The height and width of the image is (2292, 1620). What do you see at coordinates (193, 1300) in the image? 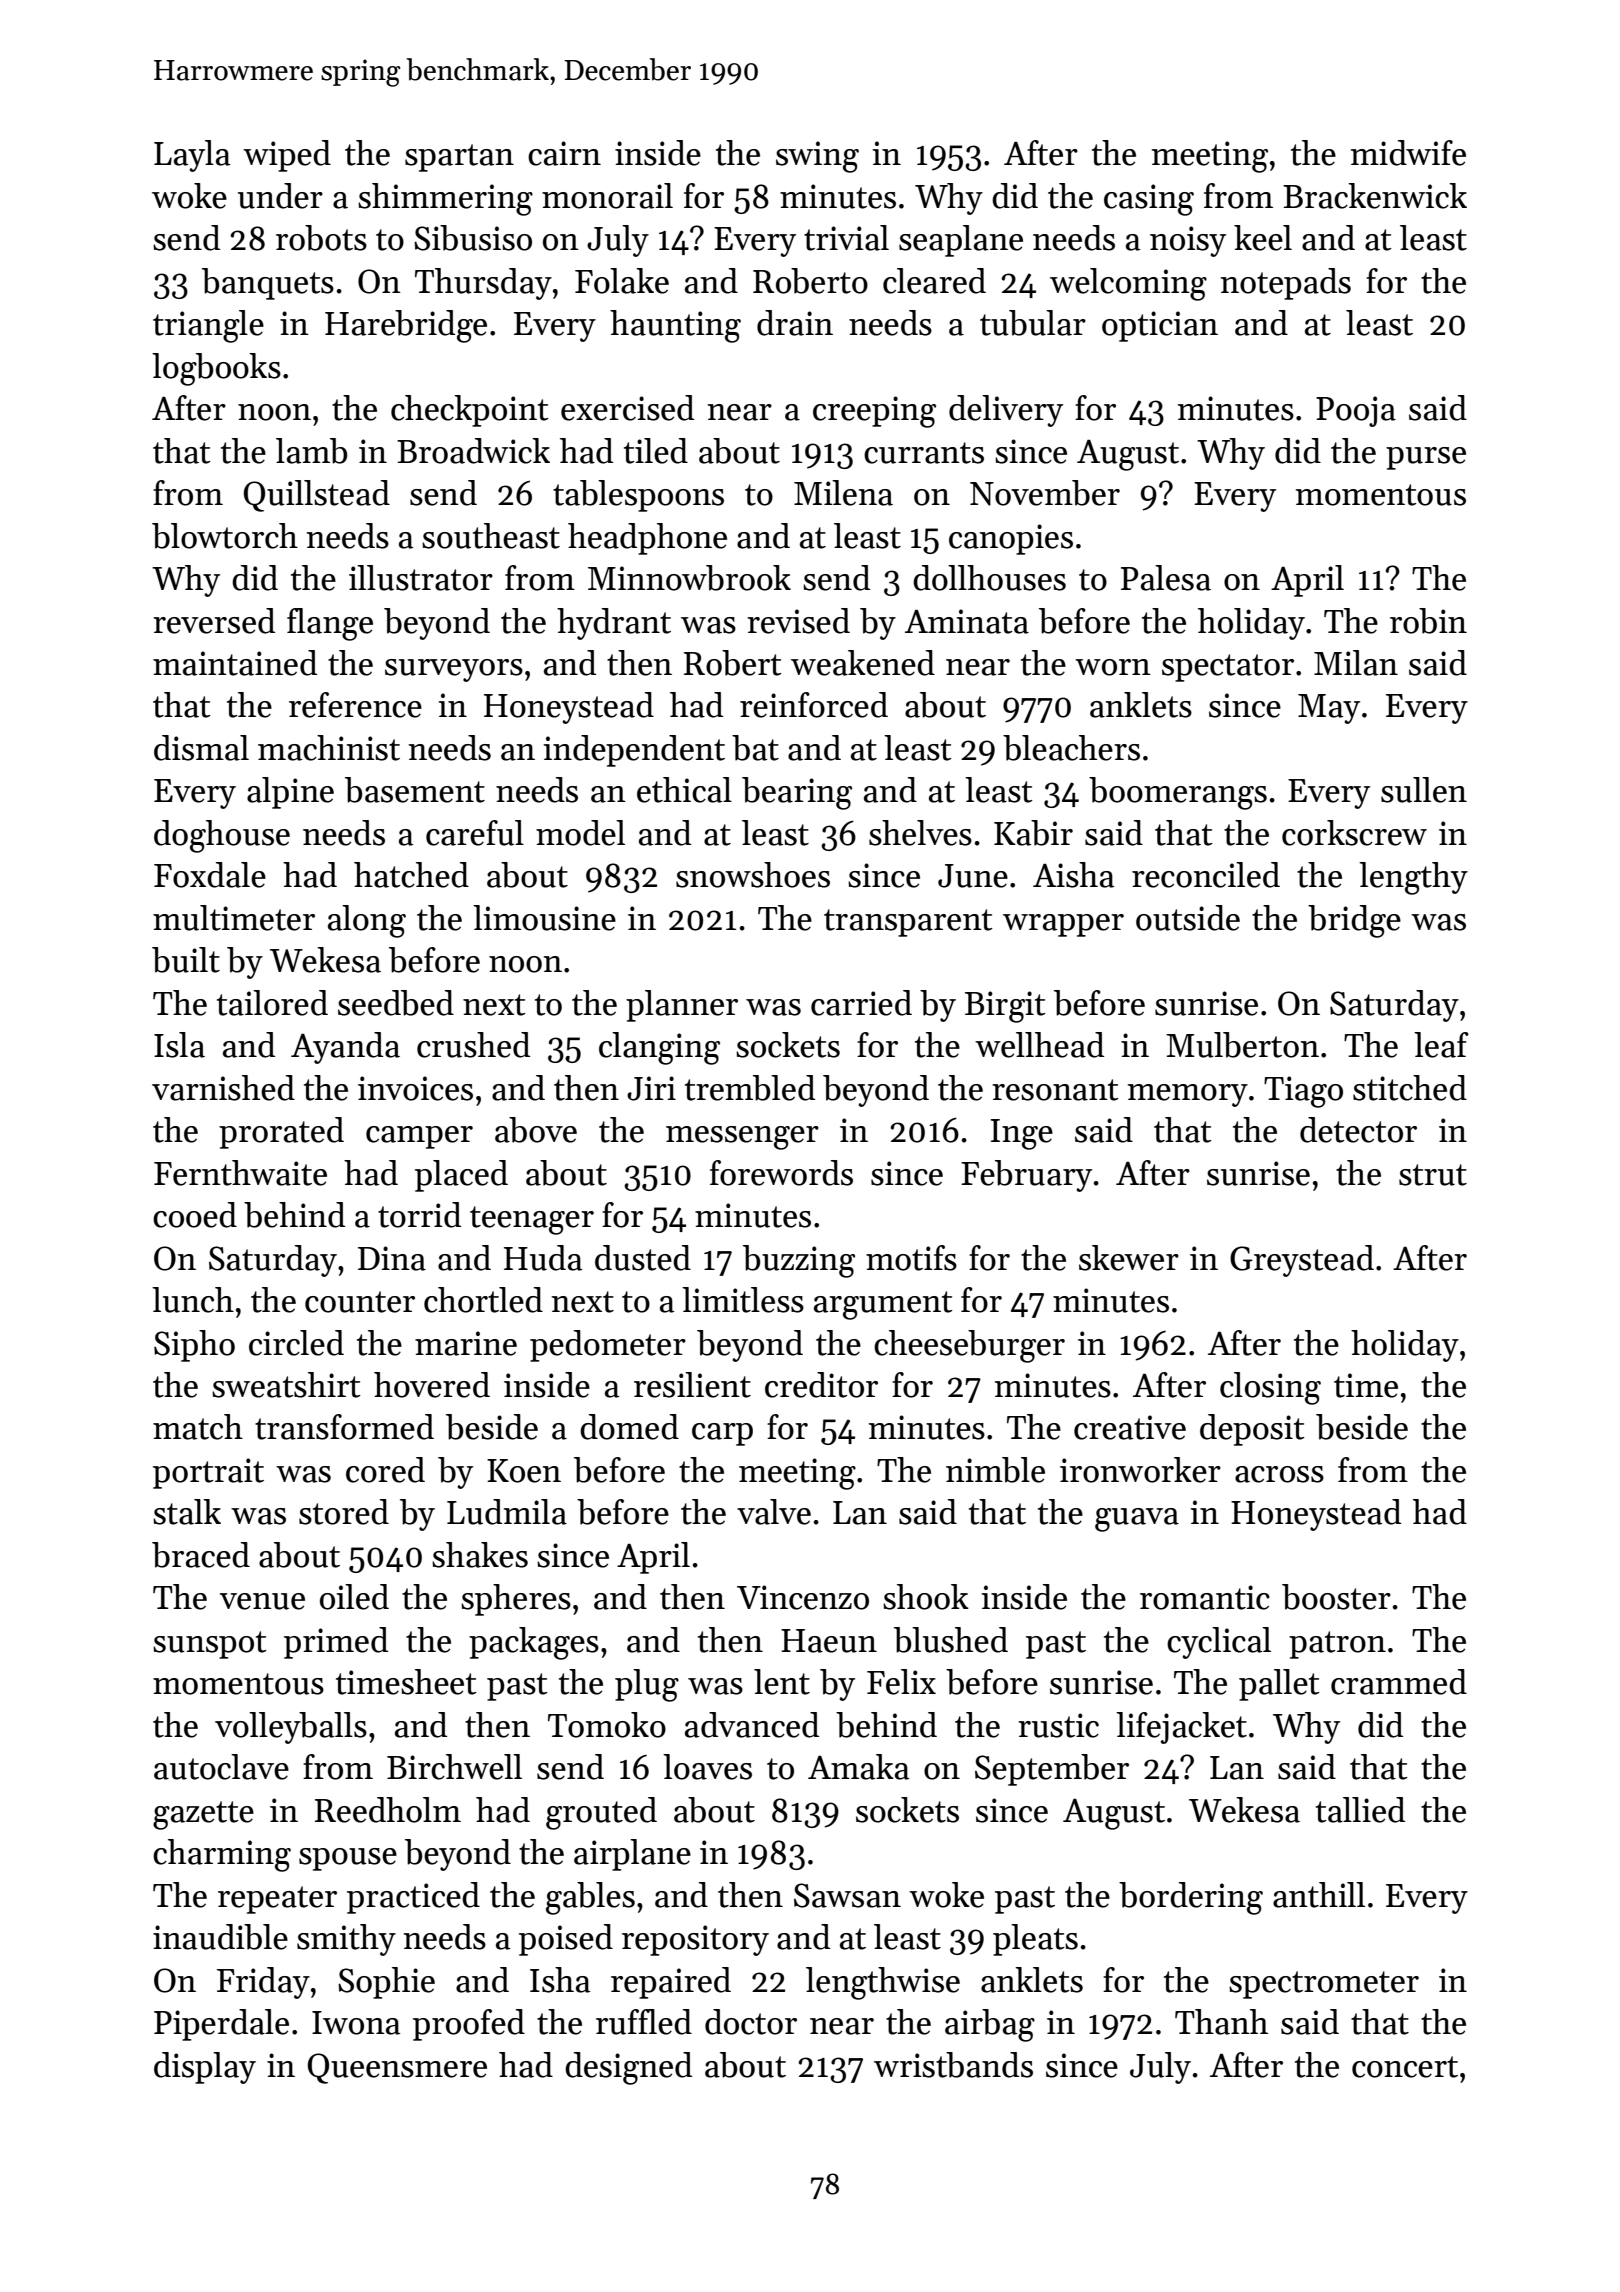
I see `lunch` at bounding box center [193, 1300].
